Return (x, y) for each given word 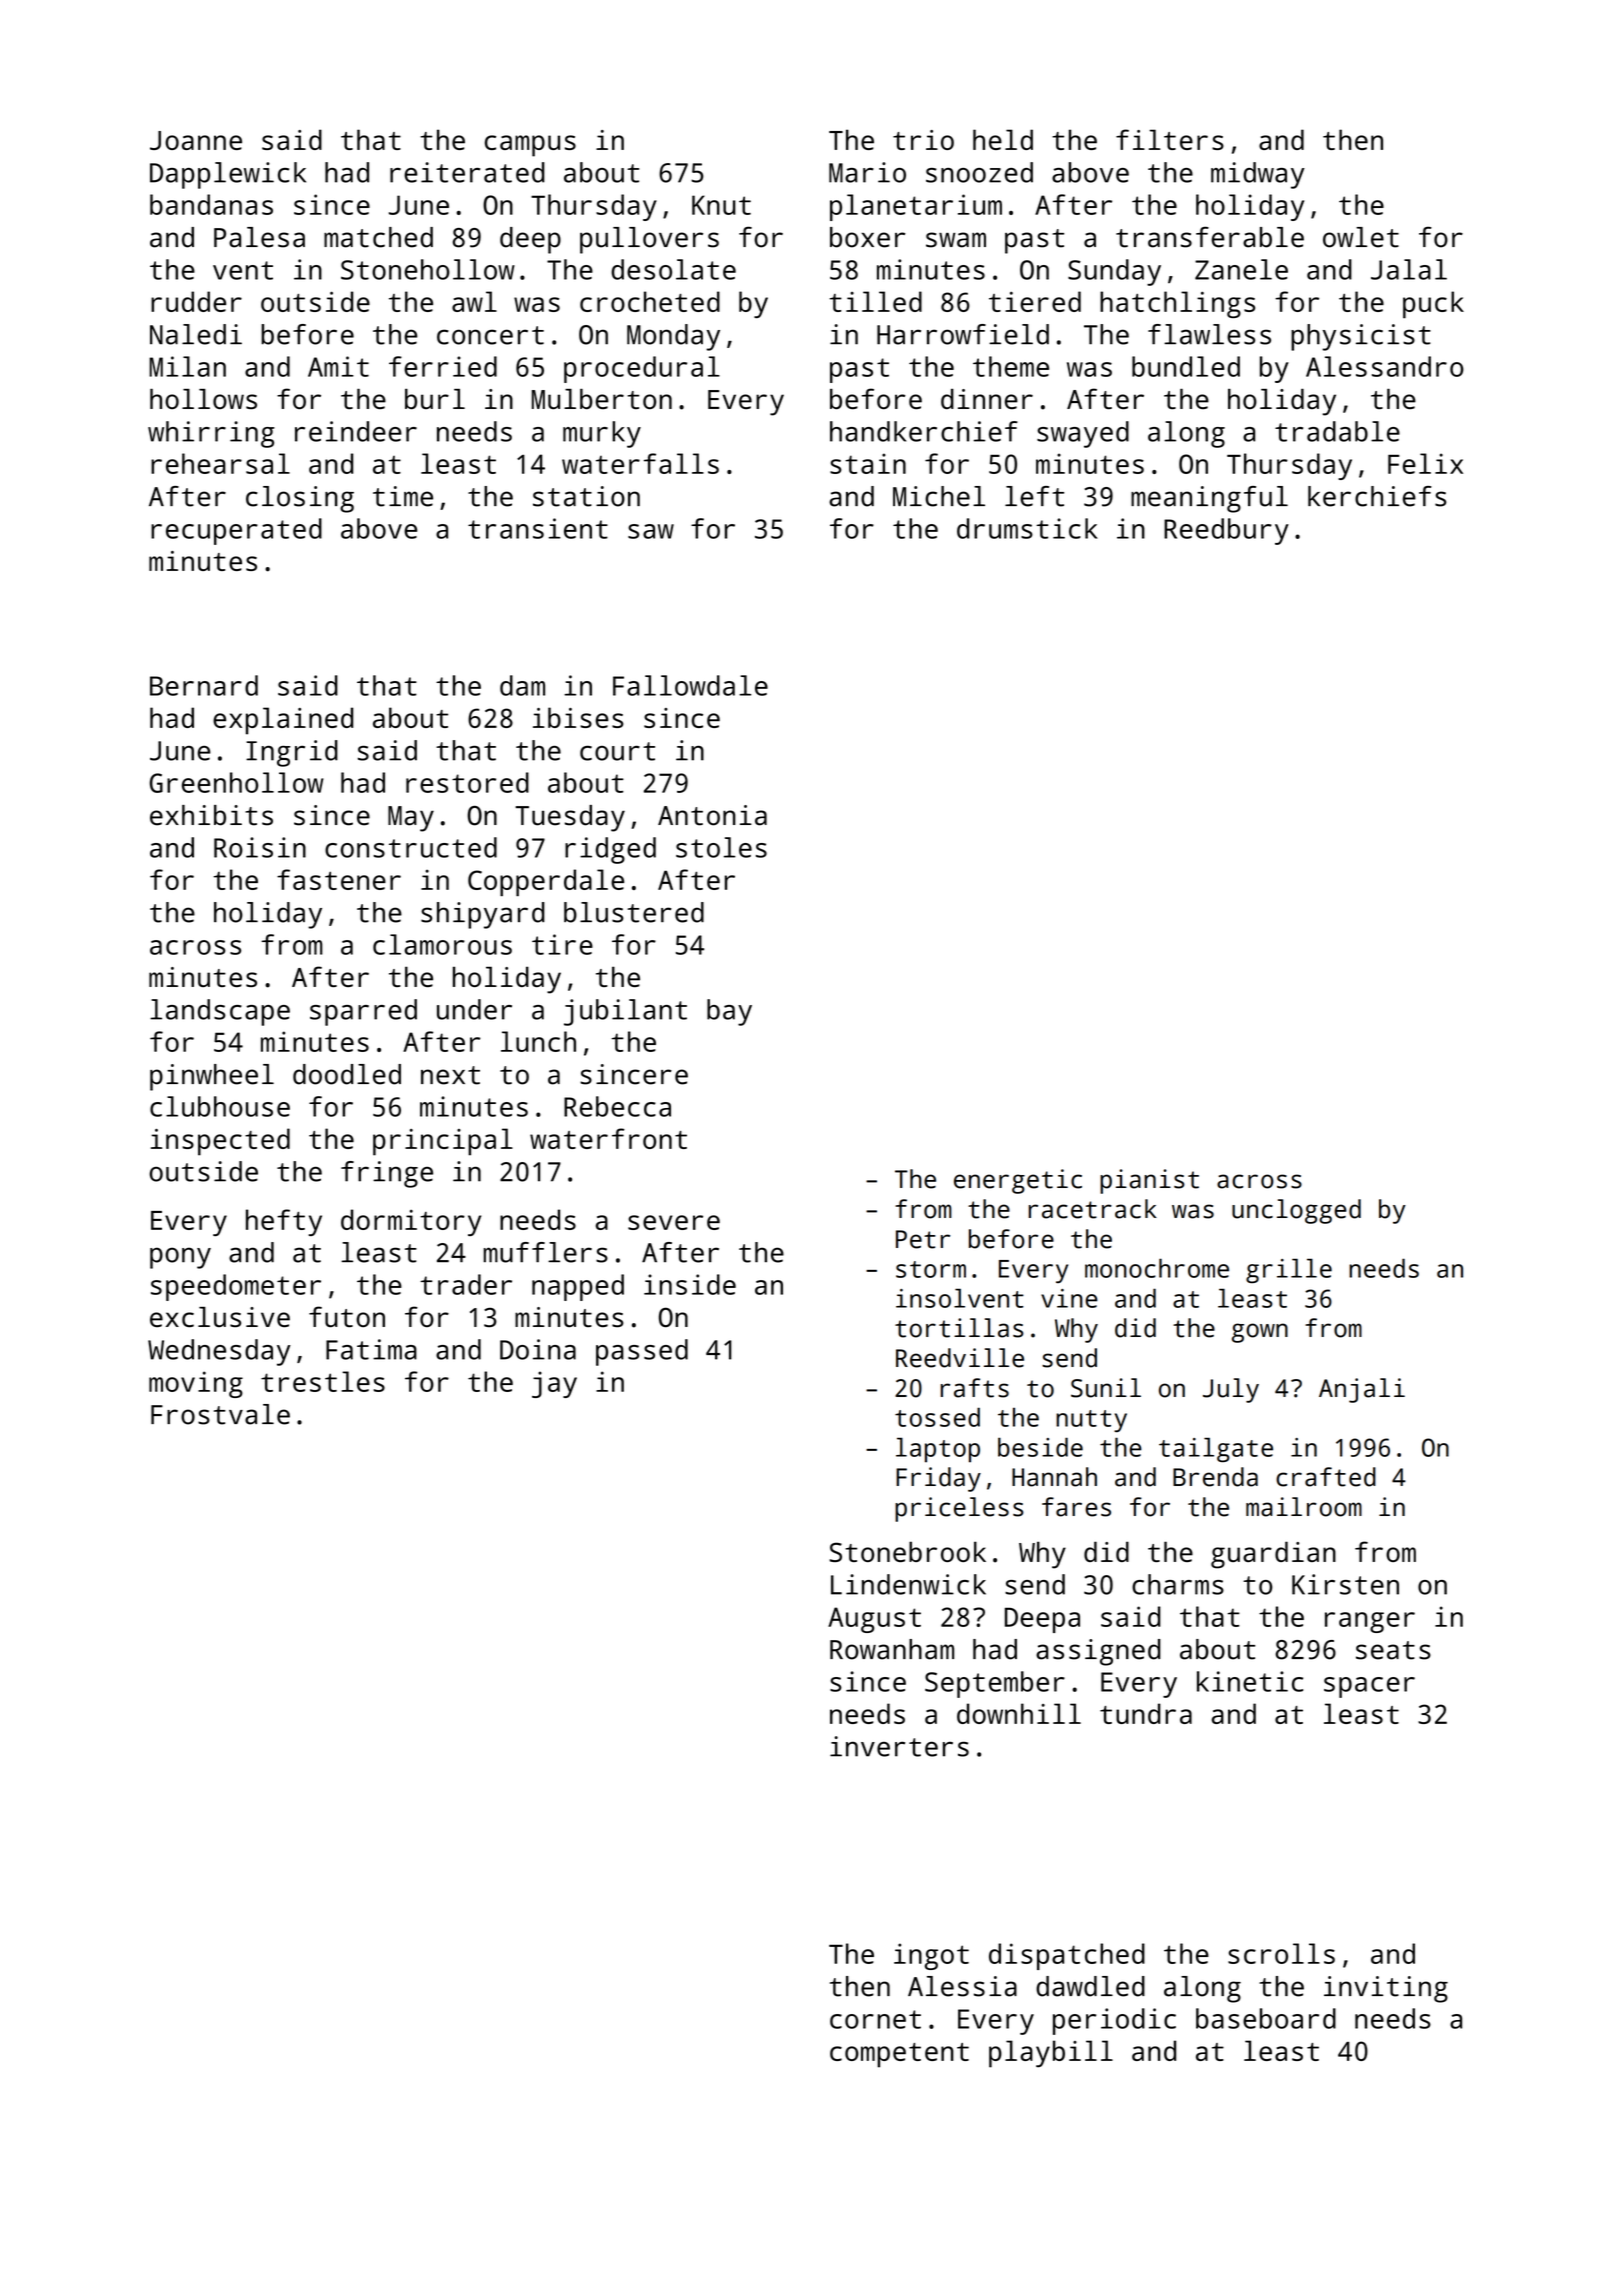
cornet (875, 2019)
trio (923, 140)
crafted (1326, 1477)
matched (378, 237)
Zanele (1241, 269)
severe (674, 1222)
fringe (387, 1174)
